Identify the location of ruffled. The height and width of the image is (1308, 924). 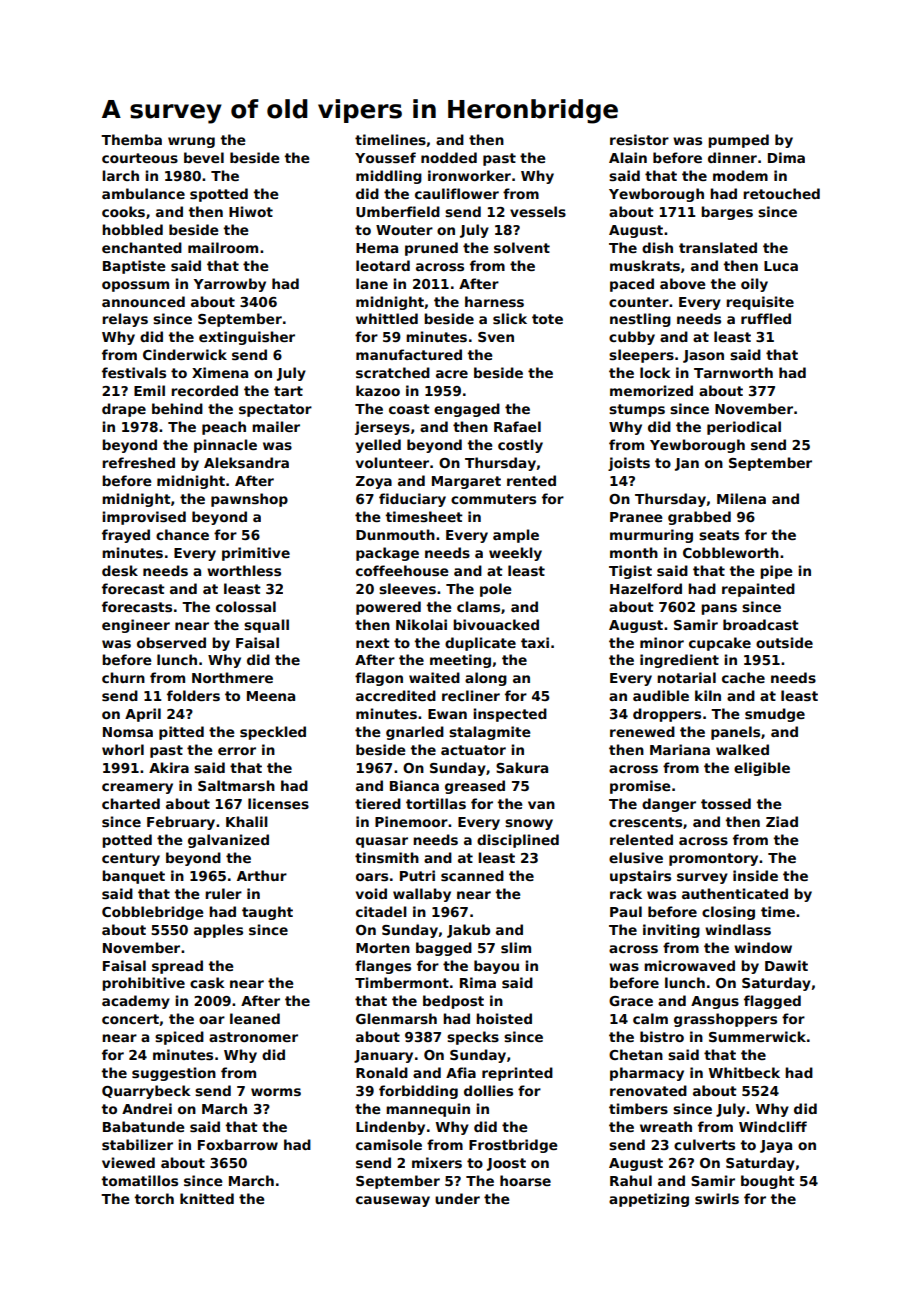
(766, 318).
